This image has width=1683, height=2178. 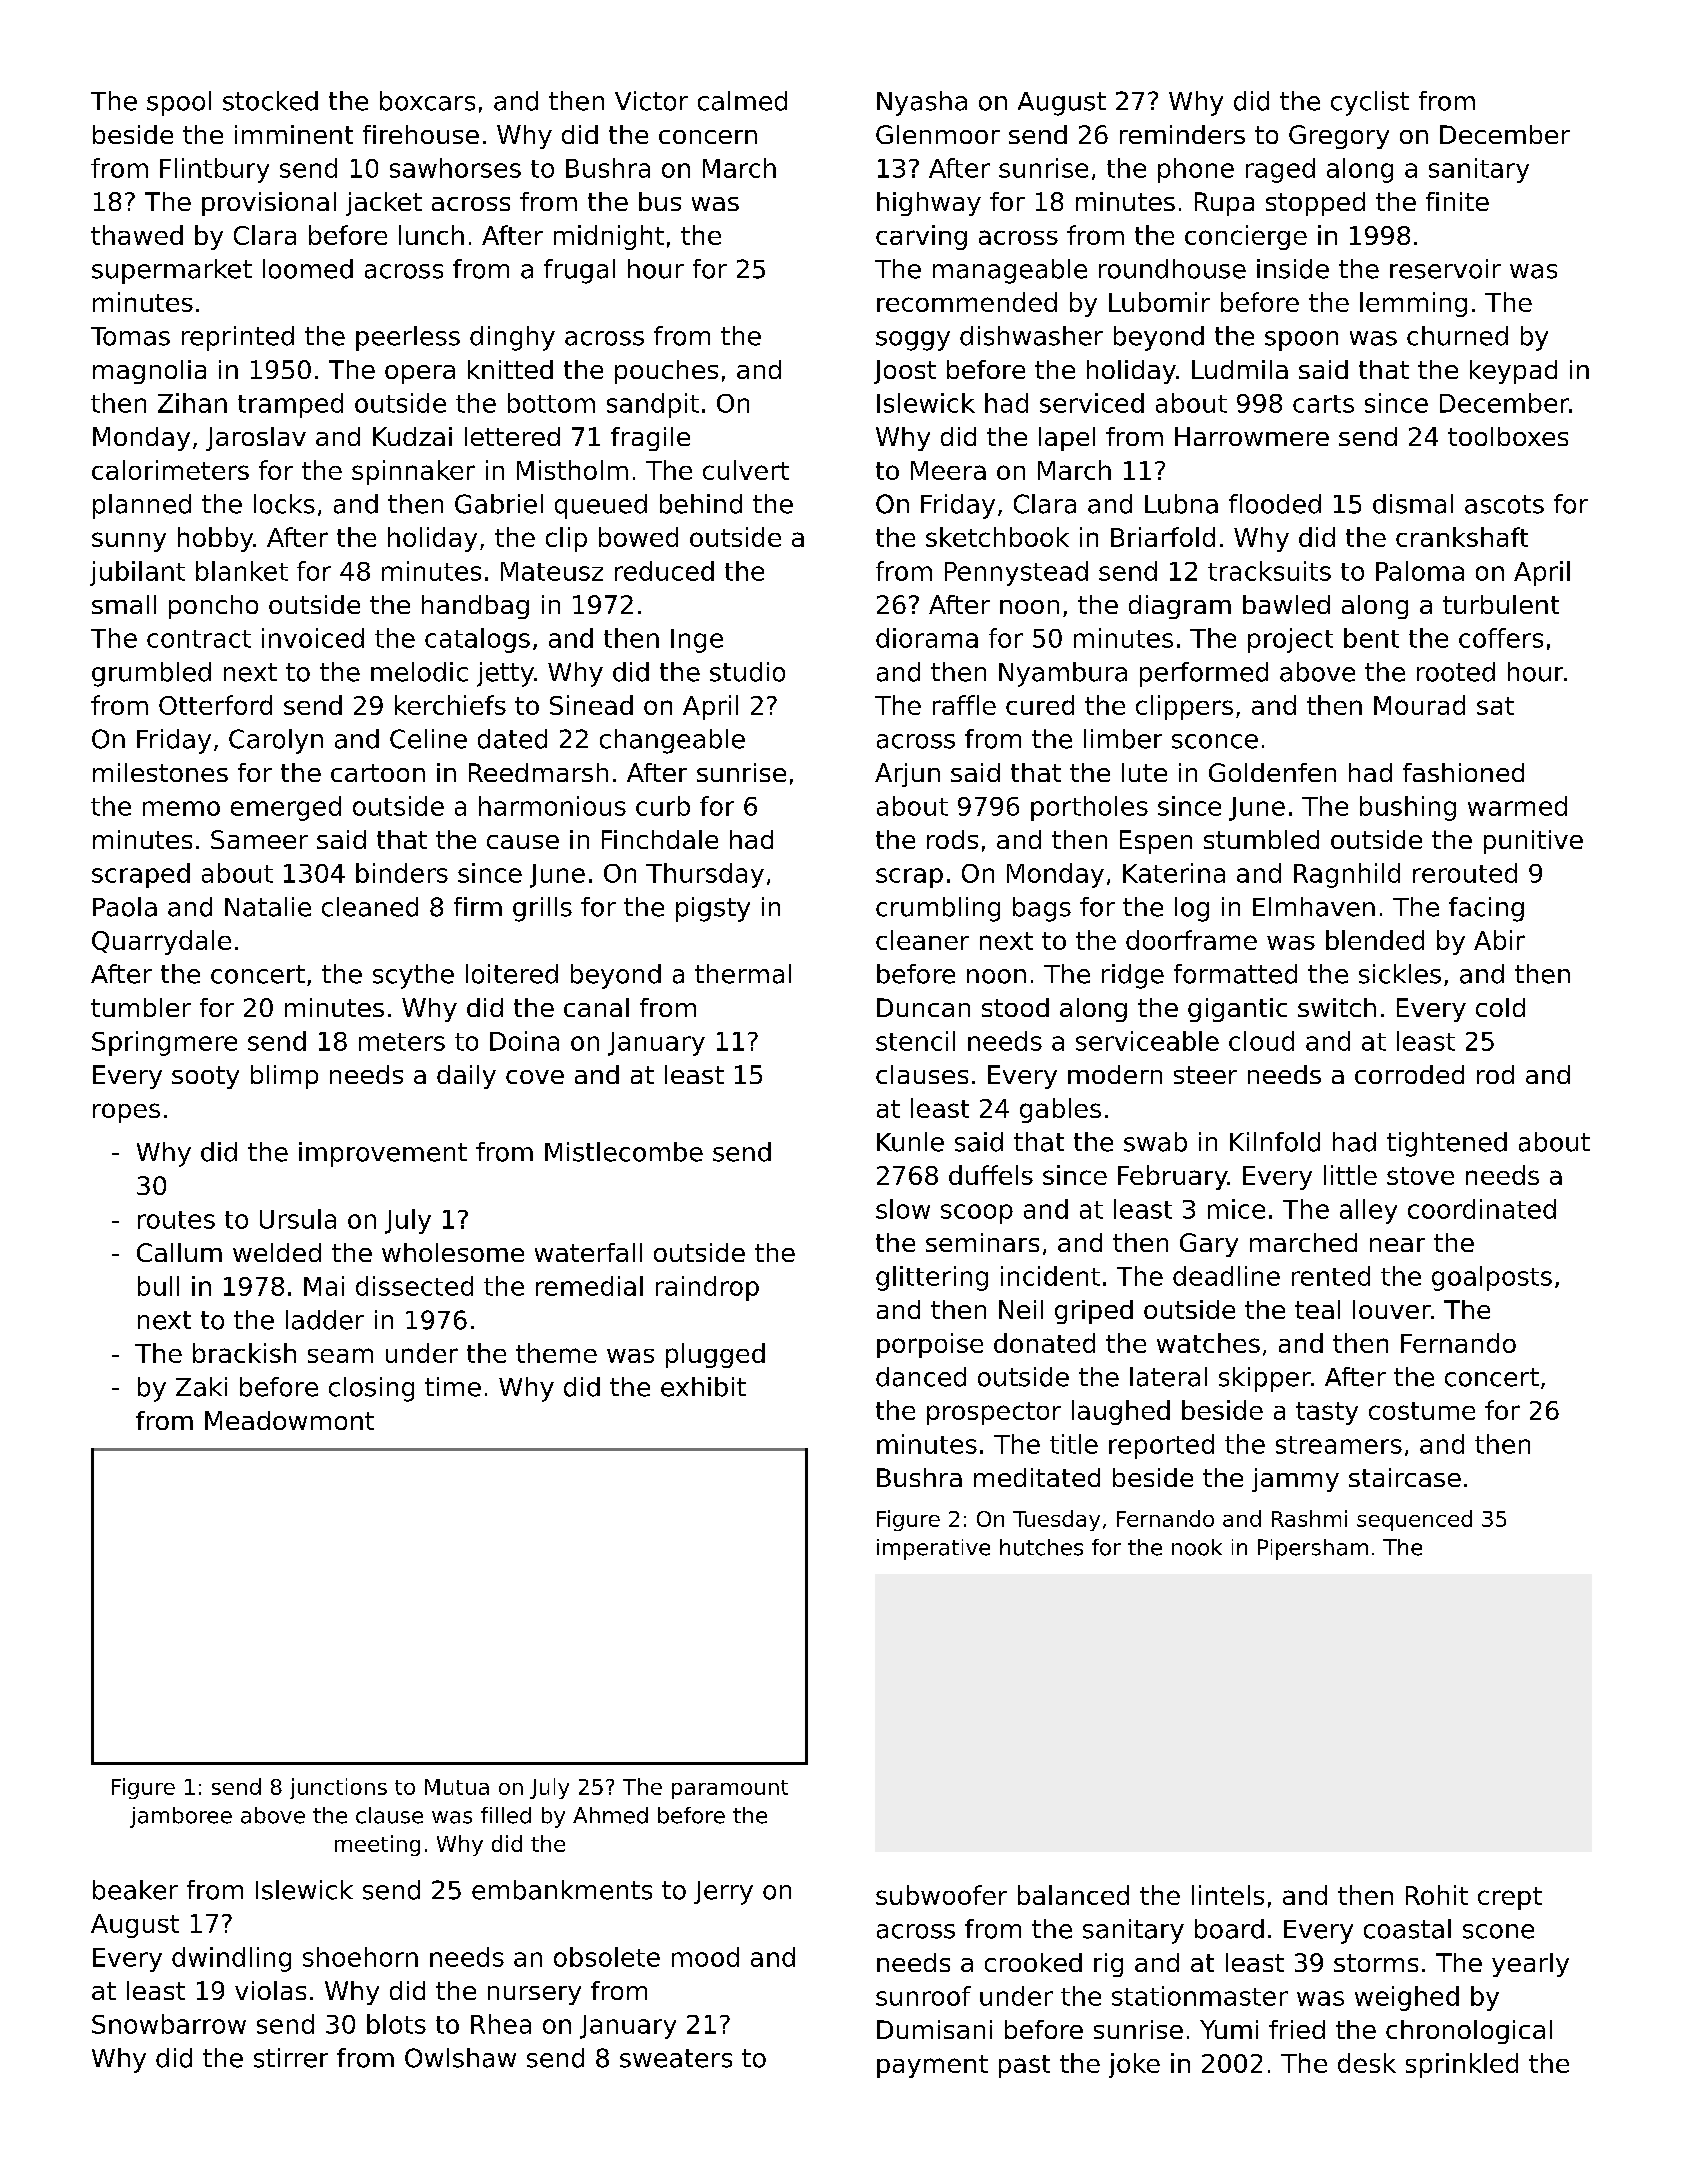 What do you see at coordinates (1191, 940) in the image?
I see `doorframe` at bounding box center [1191, 940].
